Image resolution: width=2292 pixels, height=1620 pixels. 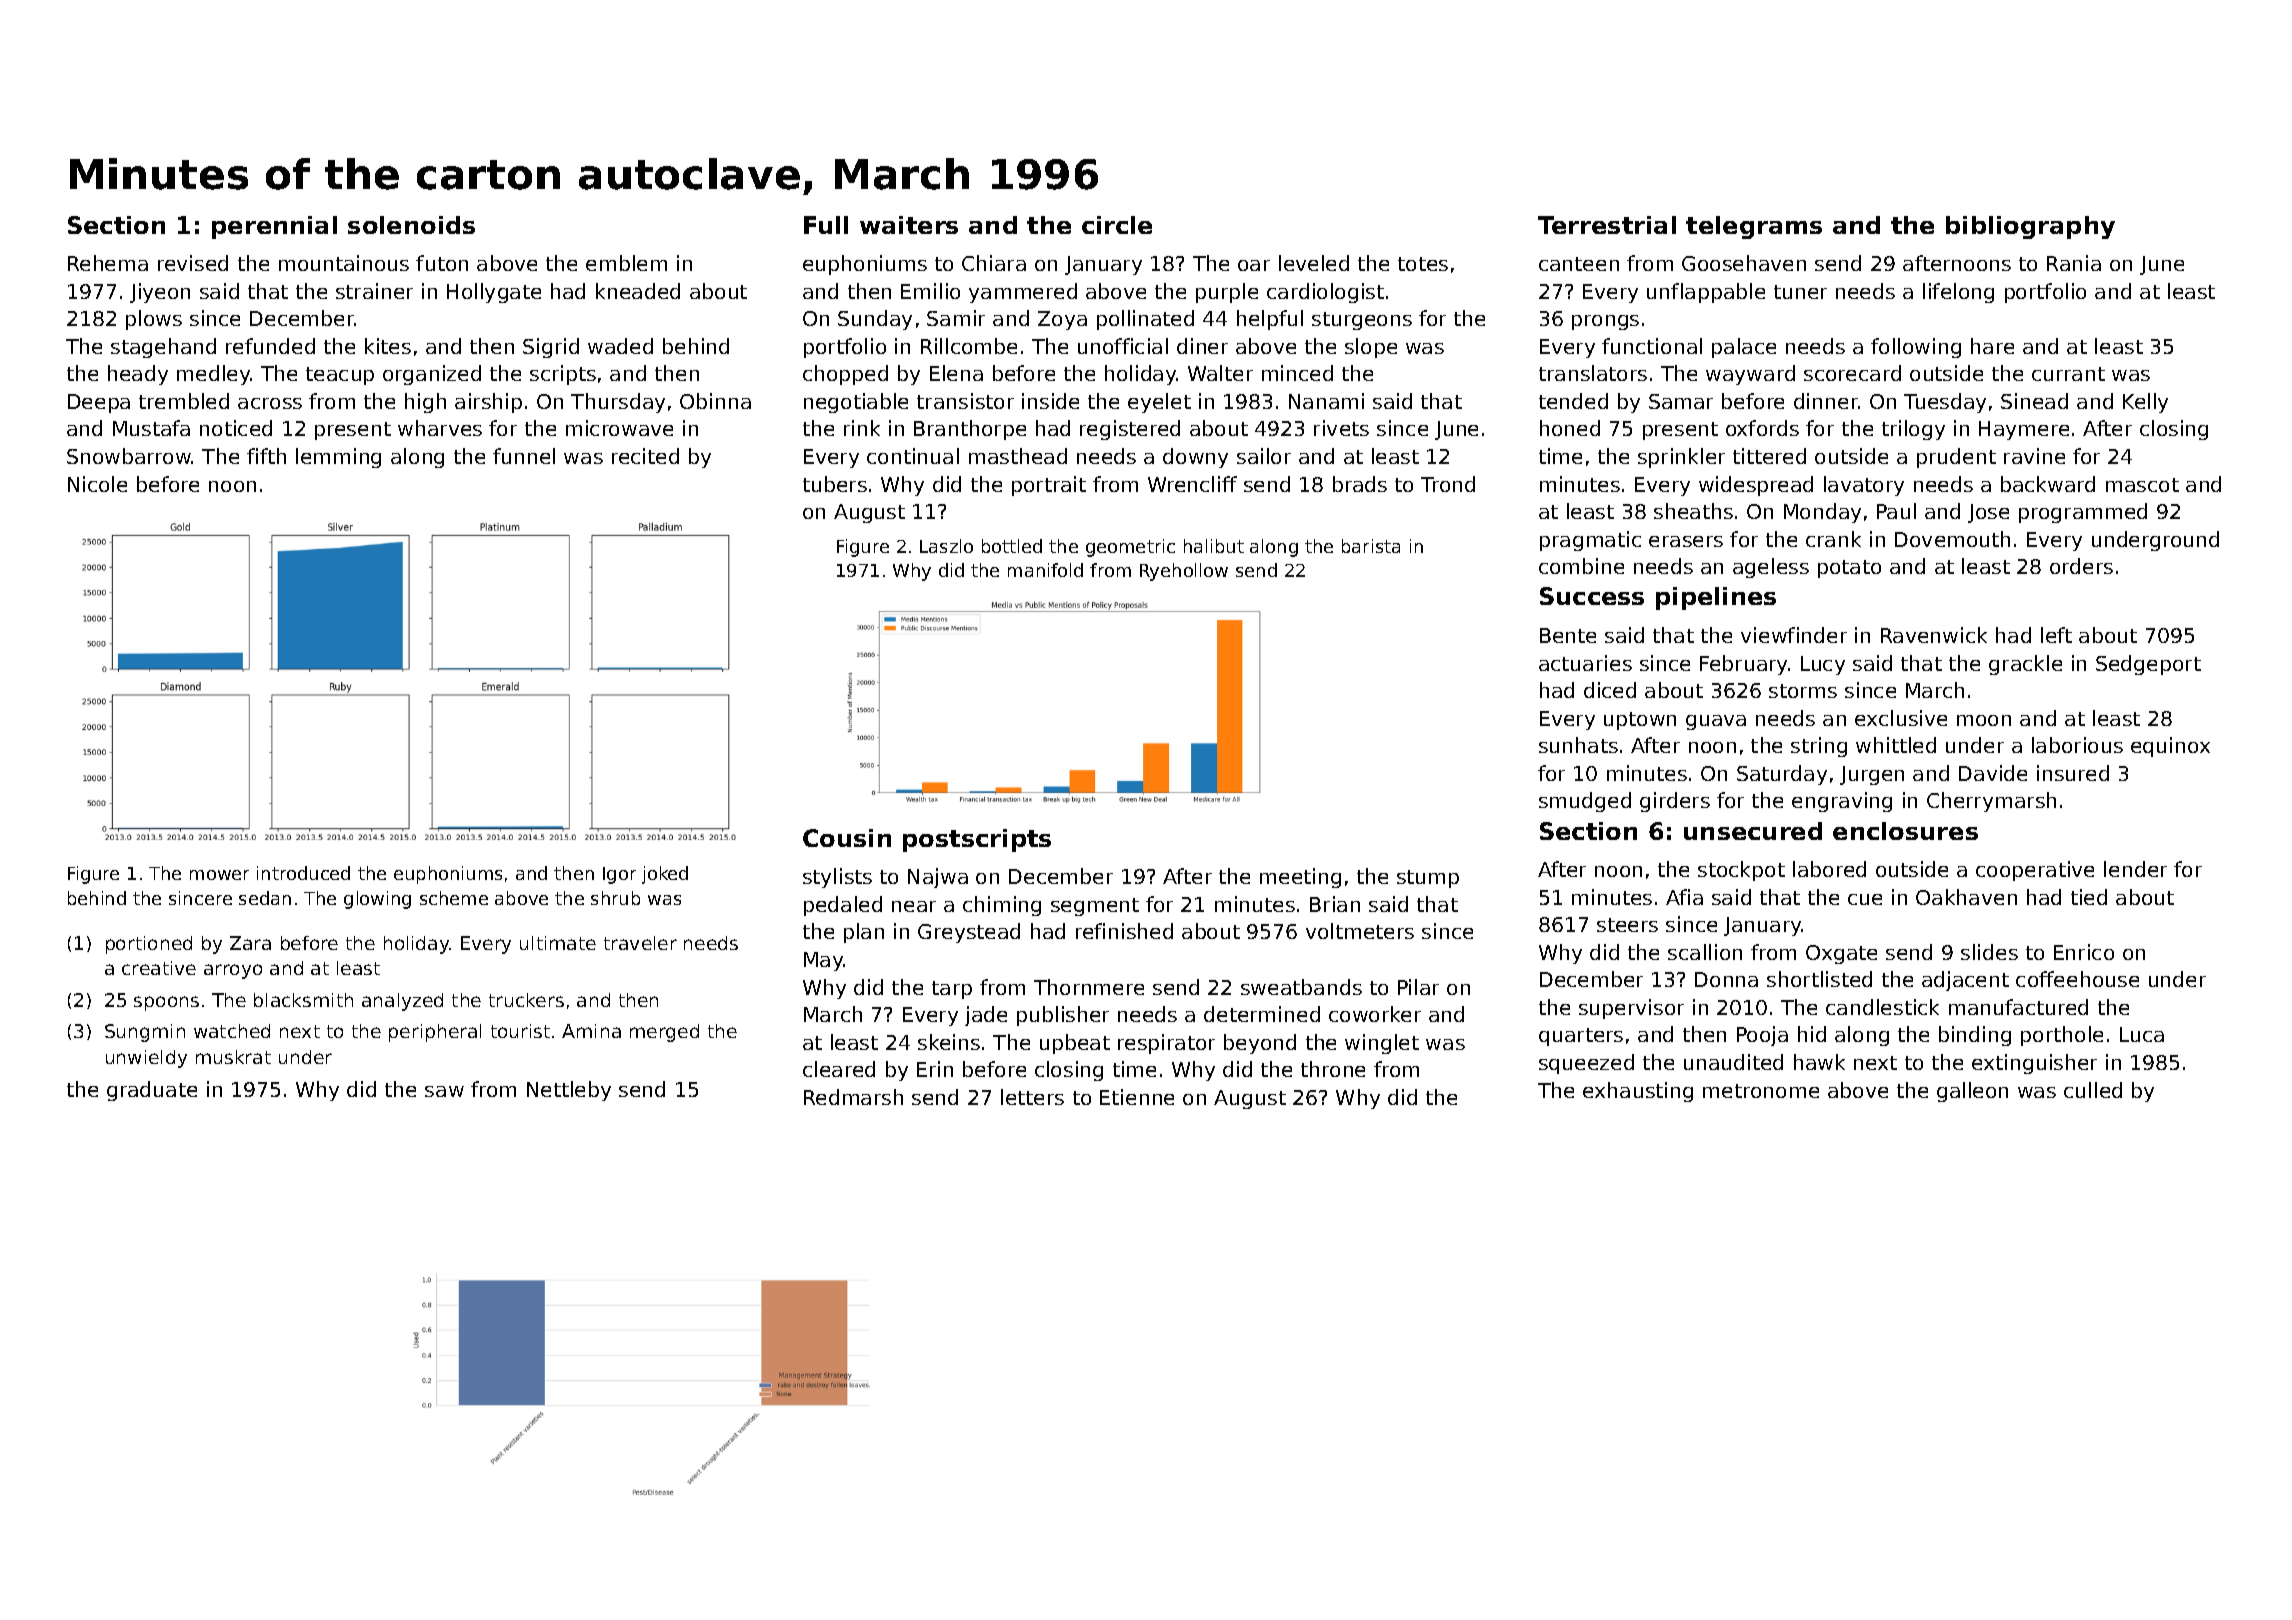 I want to click on solenoids, so click(x=411, y=225).
